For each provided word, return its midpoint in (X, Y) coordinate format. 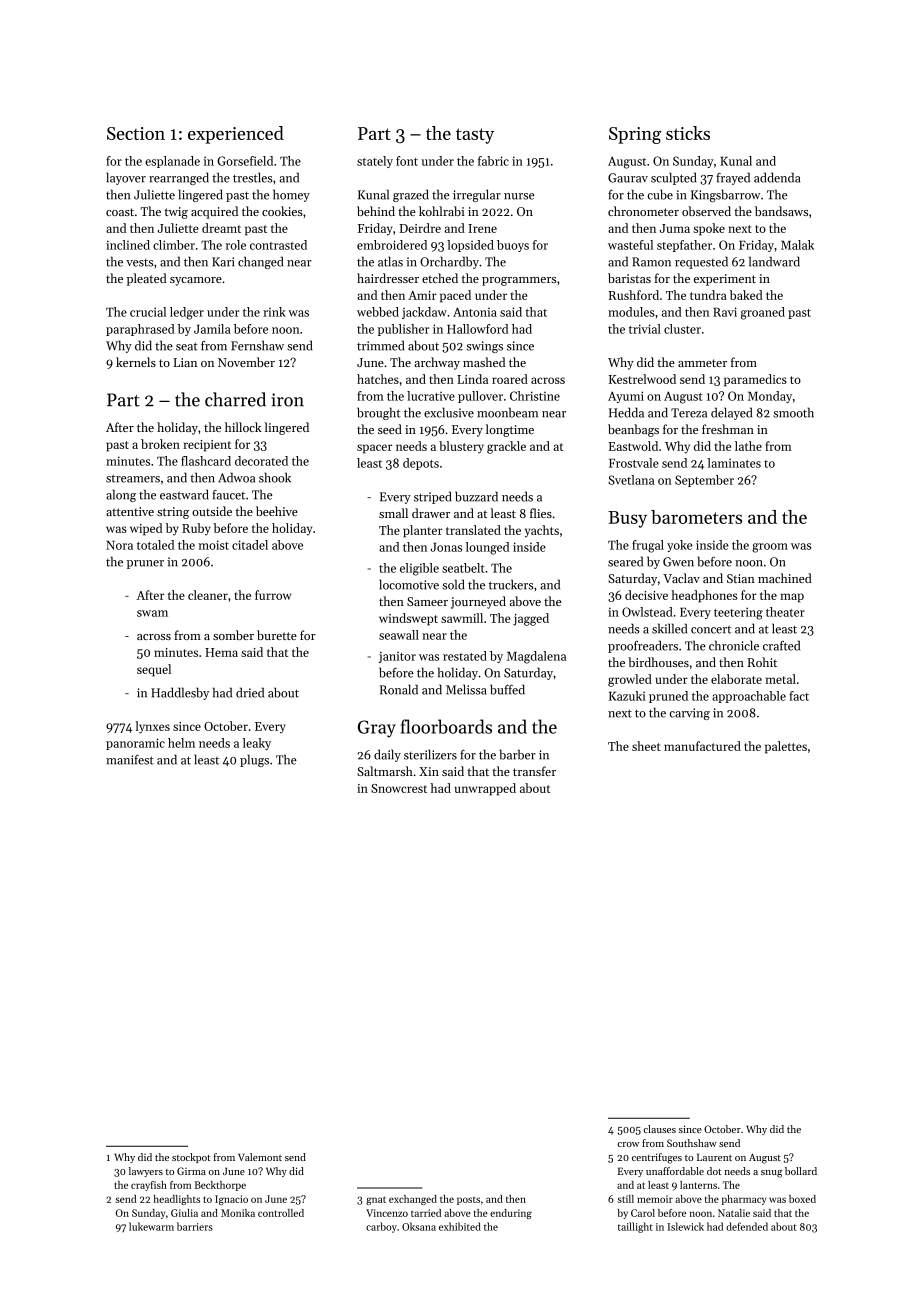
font (407, 161)
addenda (777, 177)
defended (747, 1226)
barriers (195, 1226)
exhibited (460, 1226)
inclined (128, 245)
